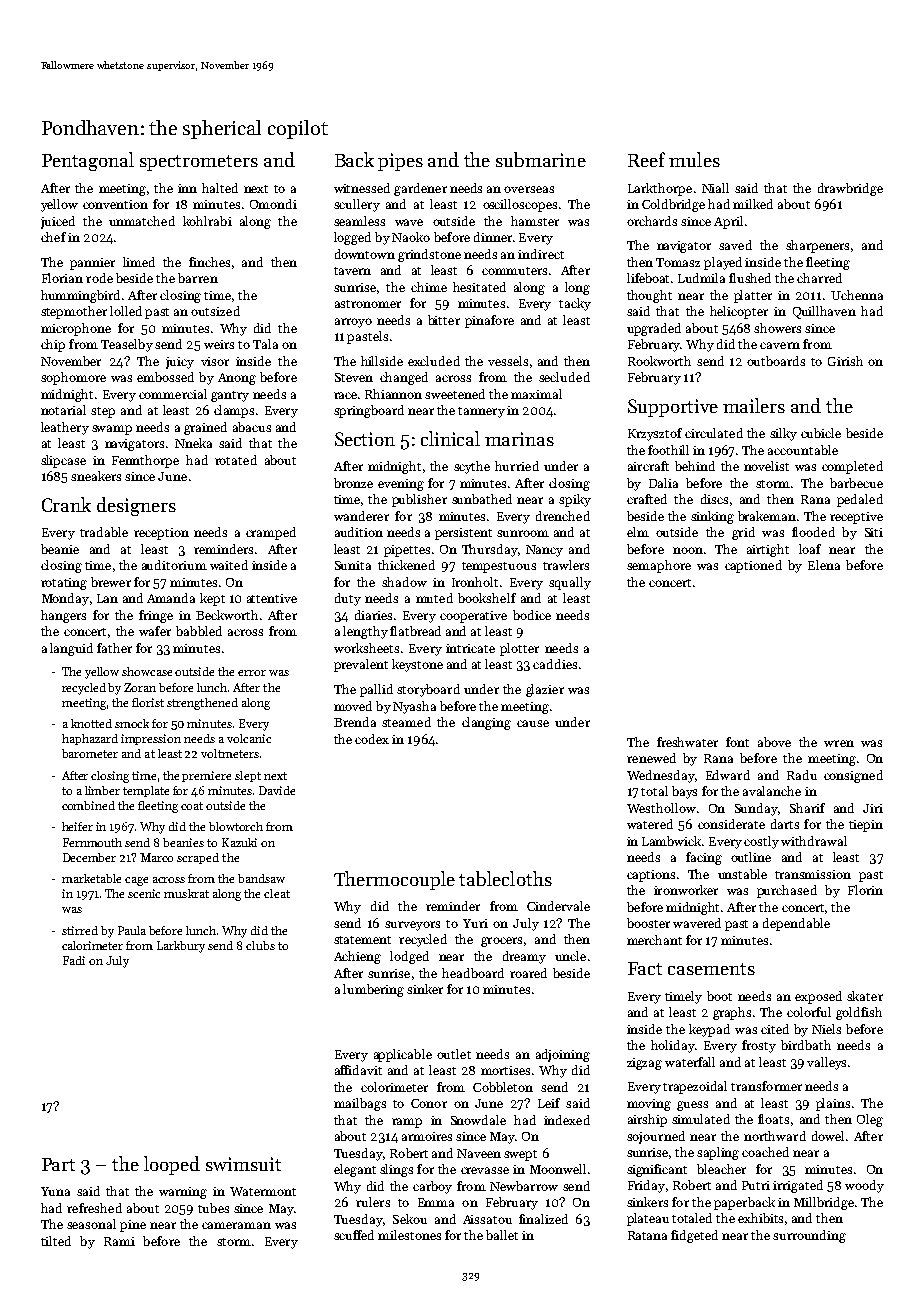 This screenshot has height=1308, width=924. I want to click on sharpeners, so click(817, 246).
